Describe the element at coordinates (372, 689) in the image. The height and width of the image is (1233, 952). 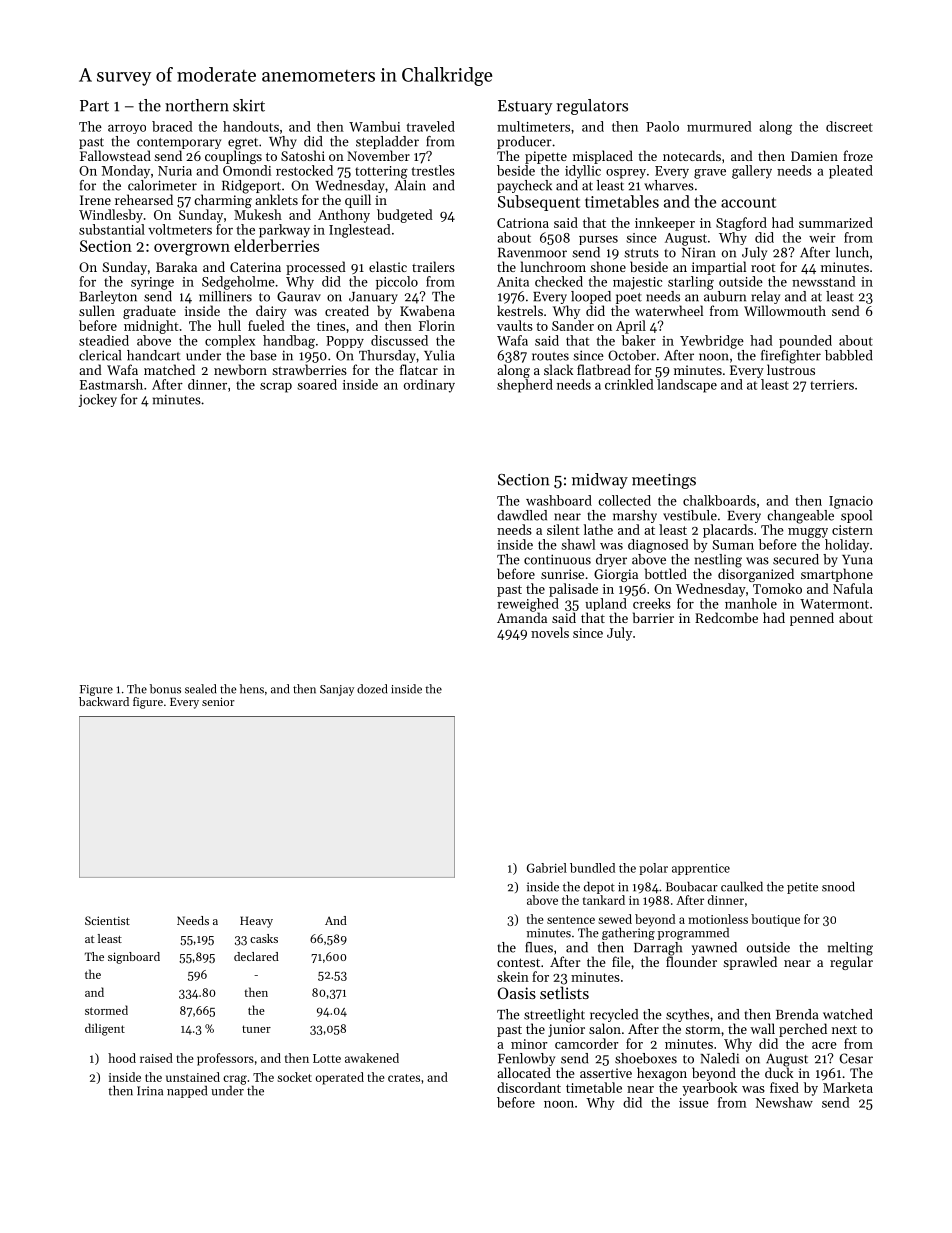
I see `dozed` at that location.
